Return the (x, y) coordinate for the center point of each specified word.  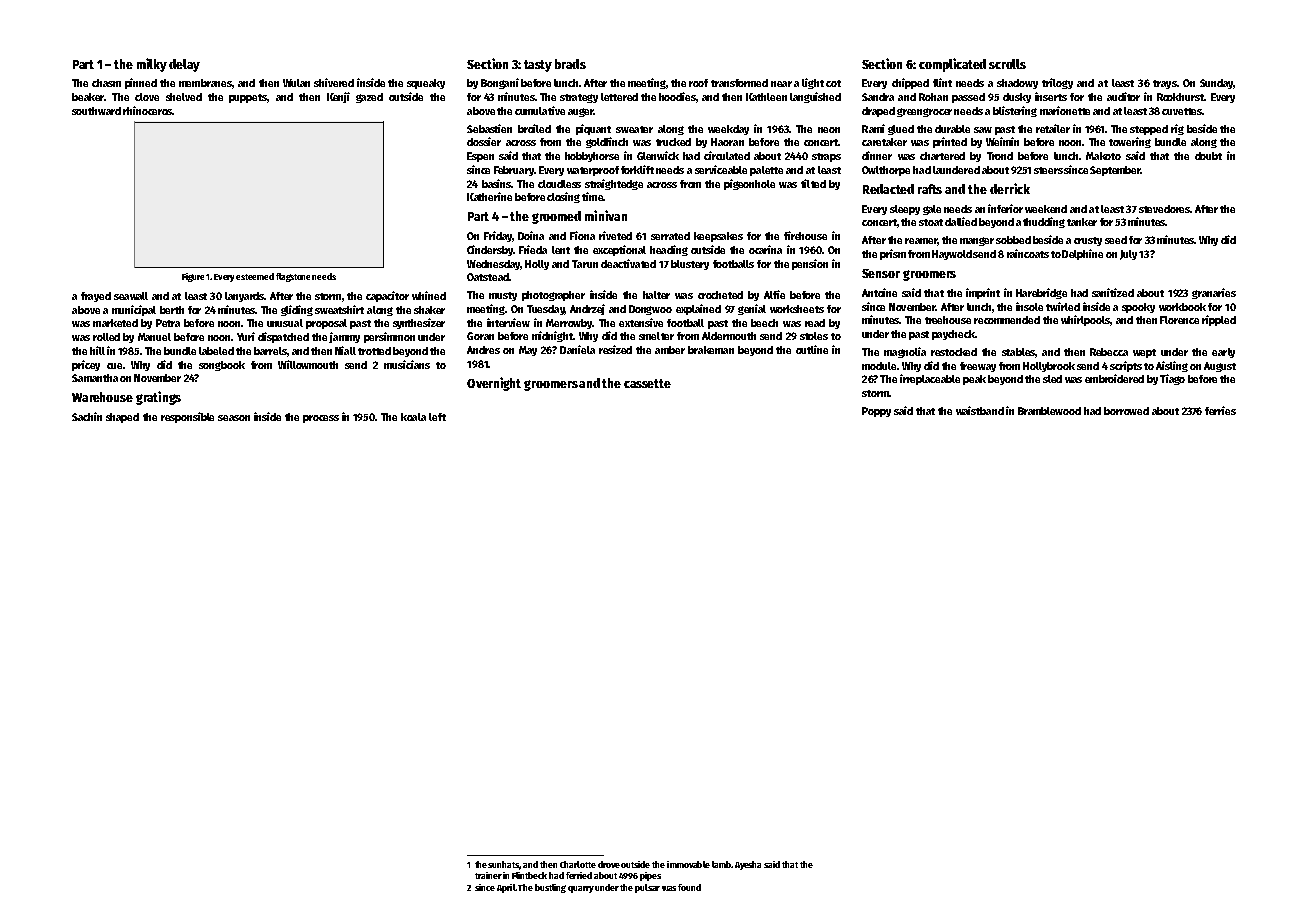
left (437, 417)
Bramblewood (1049, 411)
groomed (556, 217)
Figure (193, 277)
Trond (1000, 156)
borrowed (1126, 411)
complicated (952, 65)
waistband (980, 410)
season (234, 418)
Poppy (876, 412)
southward (96, 111)
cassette (647, 383)
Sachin (87, 416)
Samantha (95, 378)
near (781, 84)
